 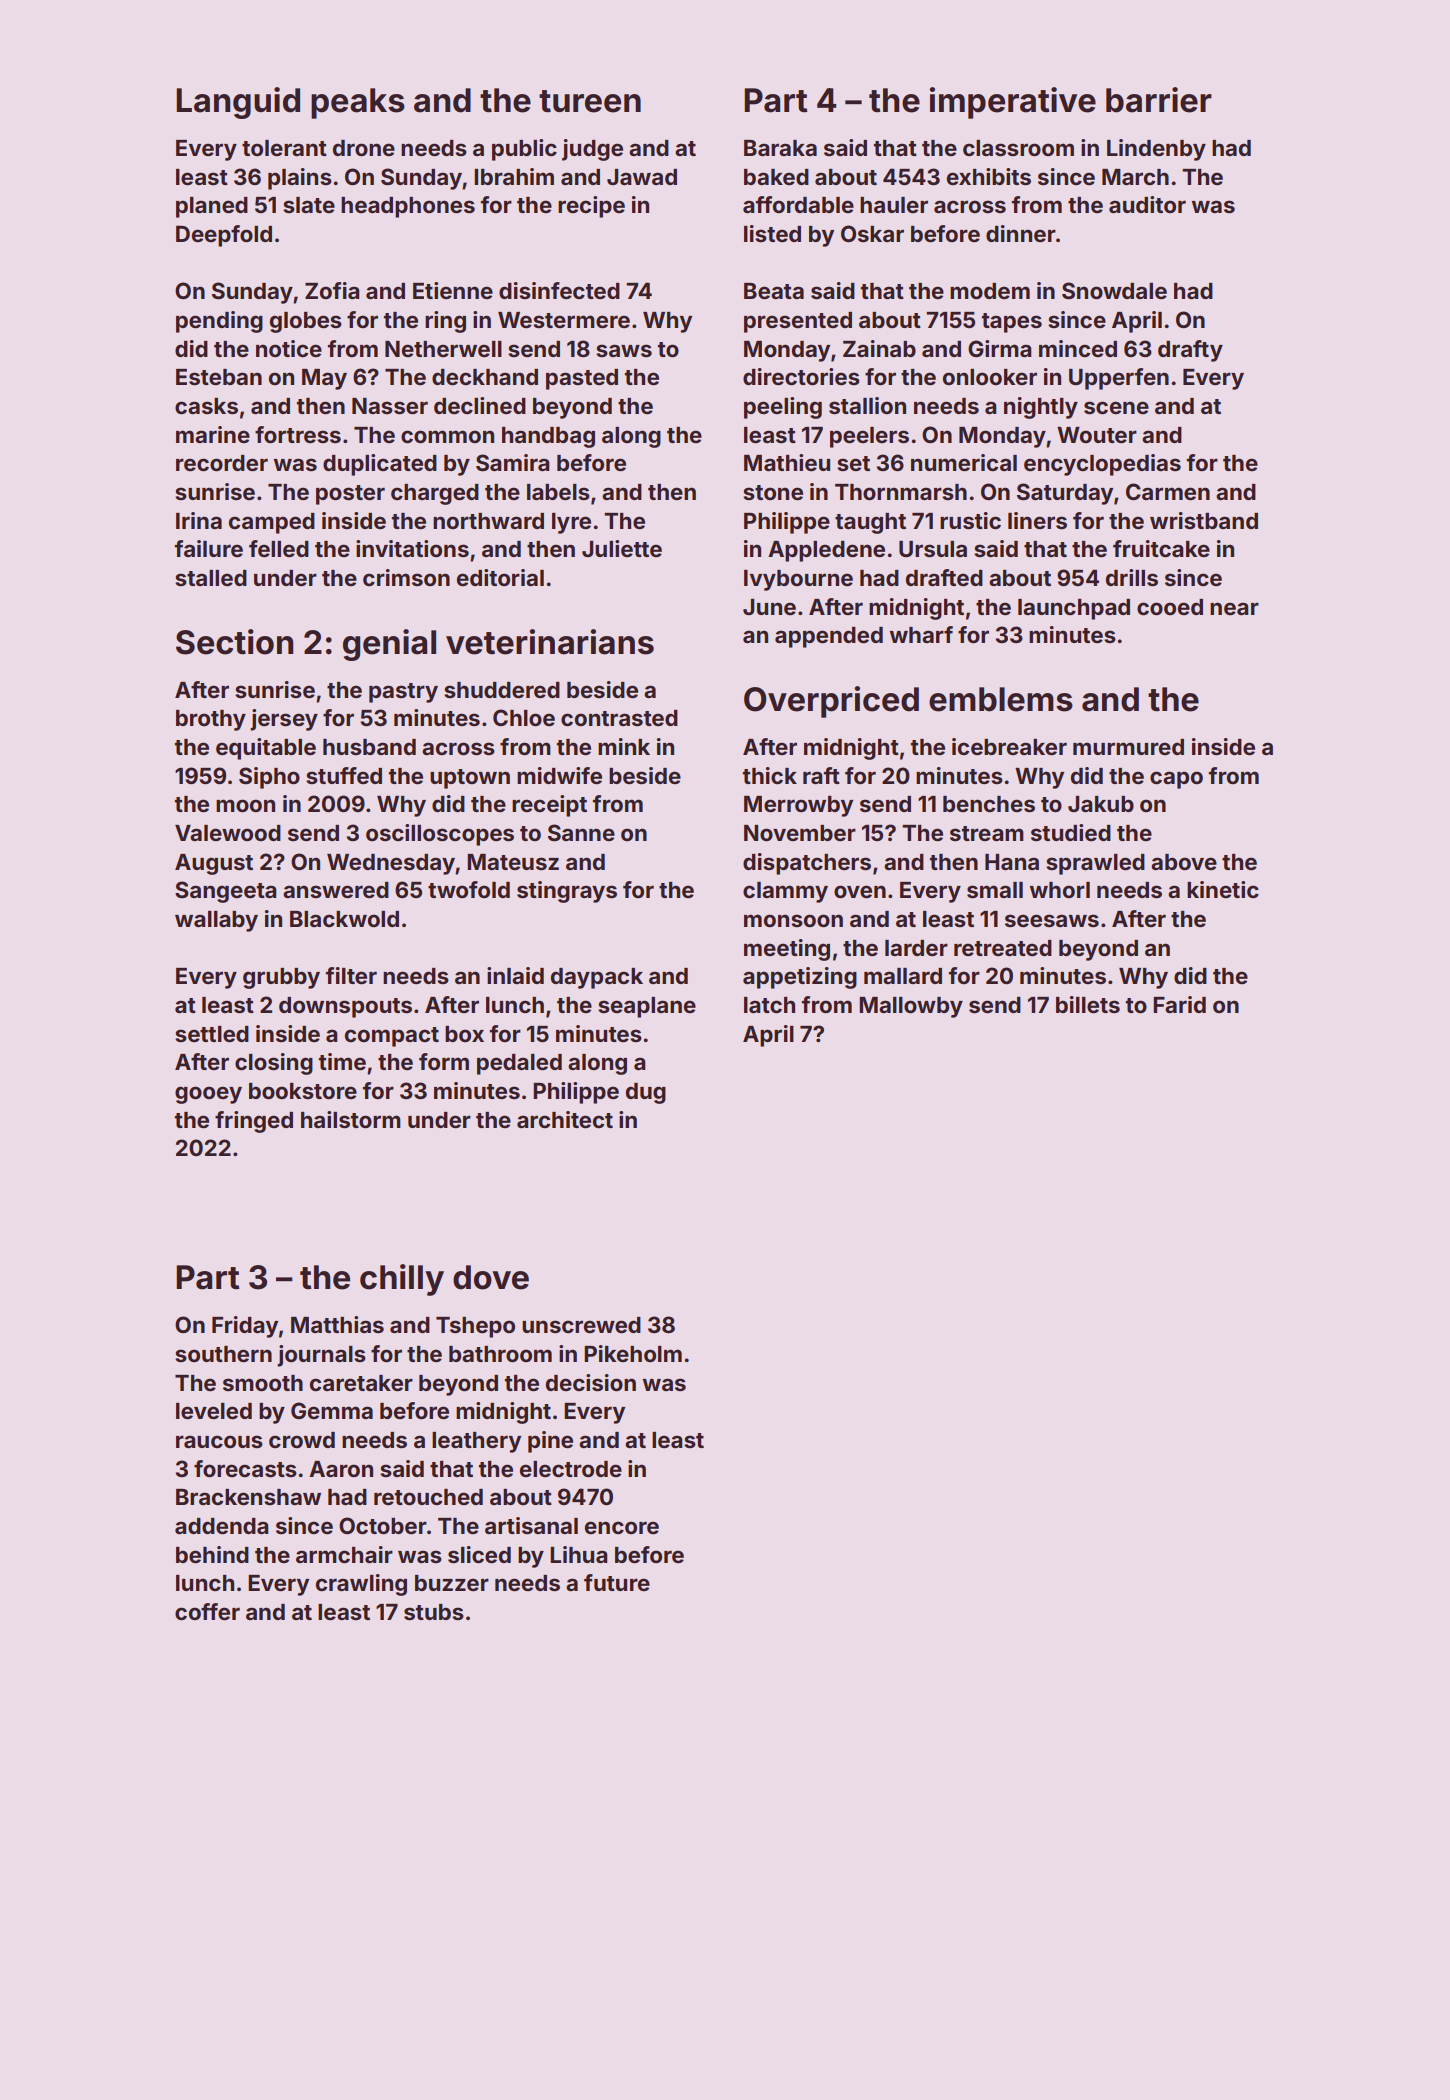 I want to click on future, so click(x=617, y=1582).
